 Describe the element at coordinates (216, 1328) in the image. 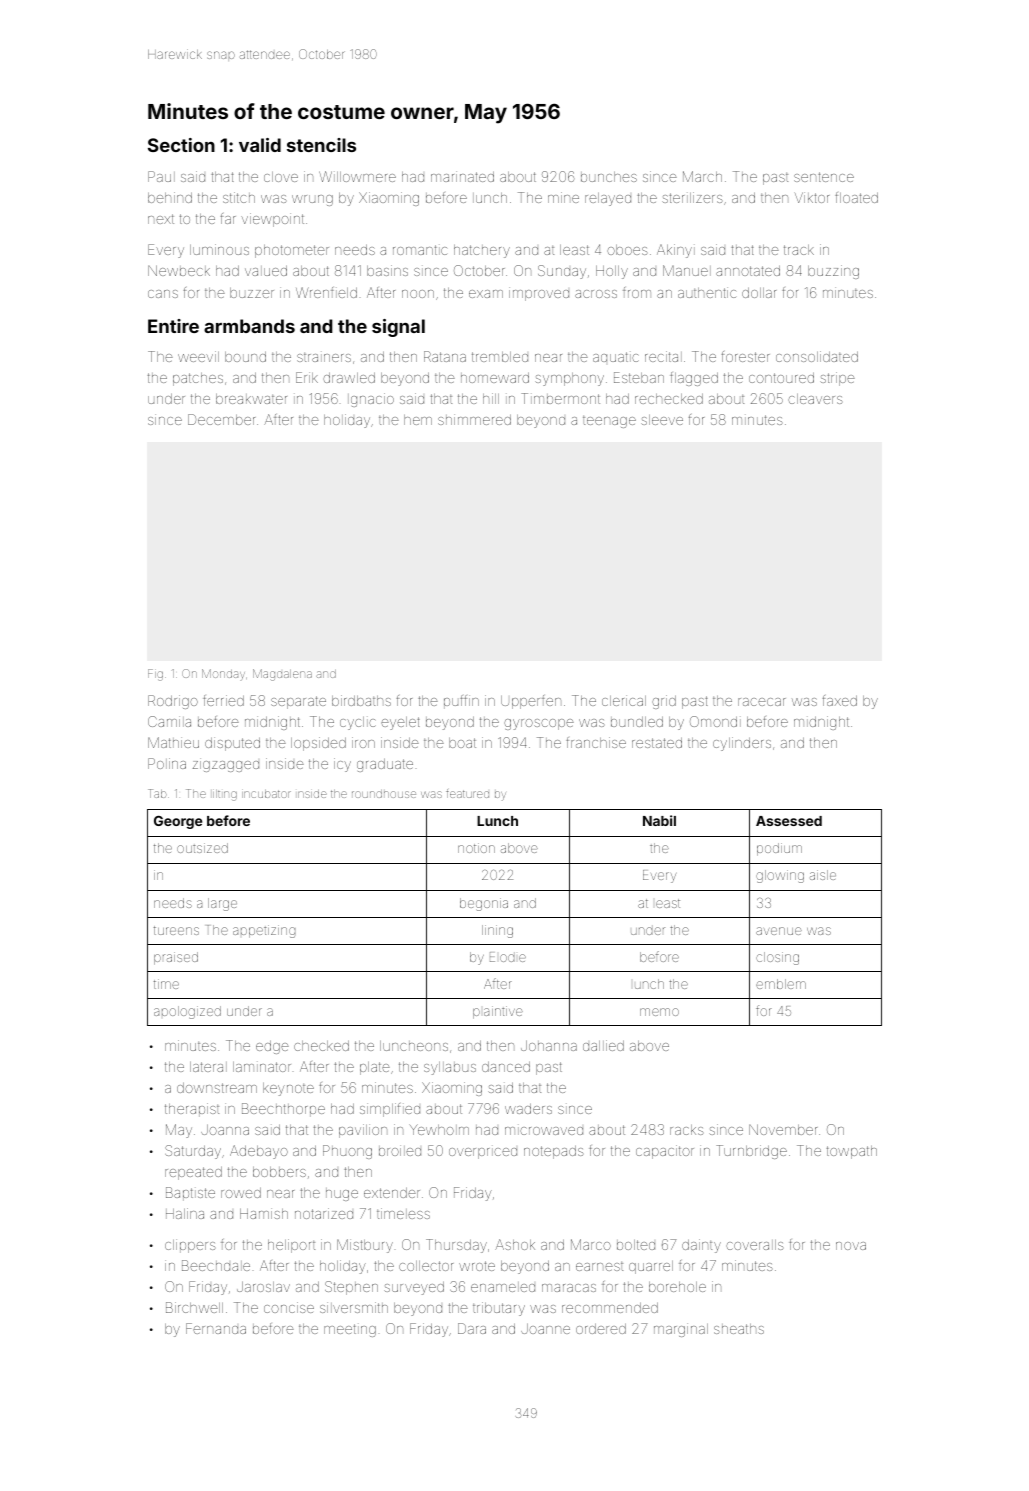

I see `Fernanda` at that location.
